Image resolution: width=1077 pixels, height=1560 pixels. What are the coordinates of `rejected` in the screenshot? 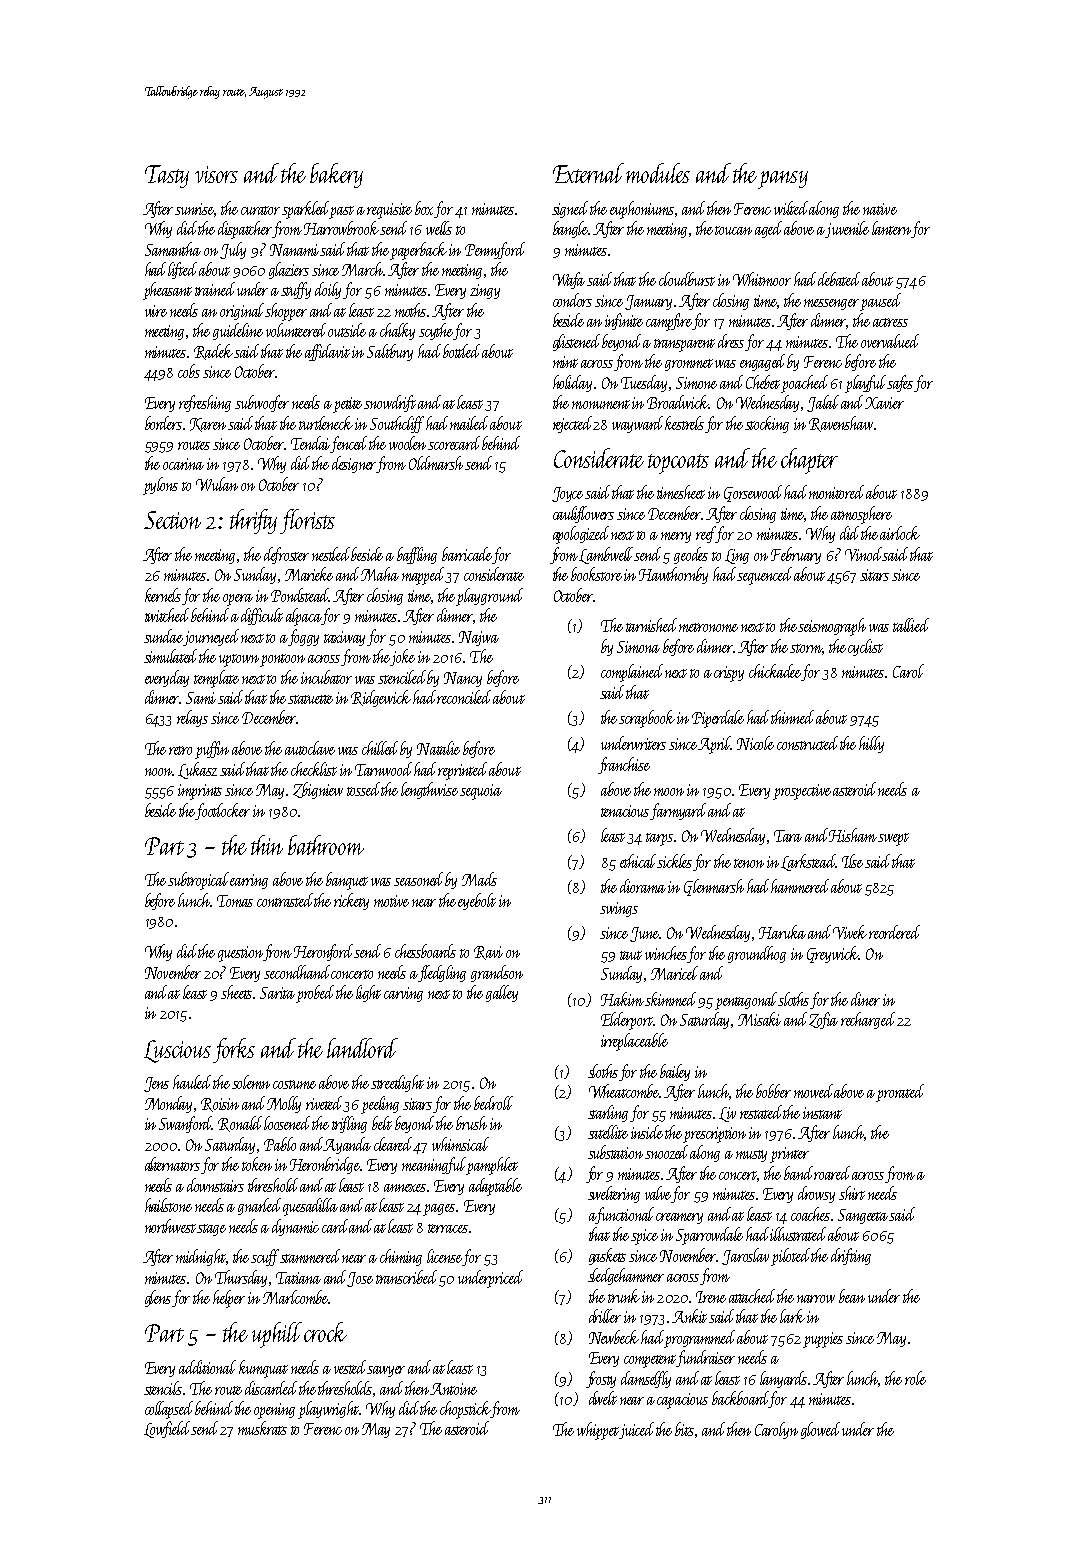 It's located at (572, 424).
